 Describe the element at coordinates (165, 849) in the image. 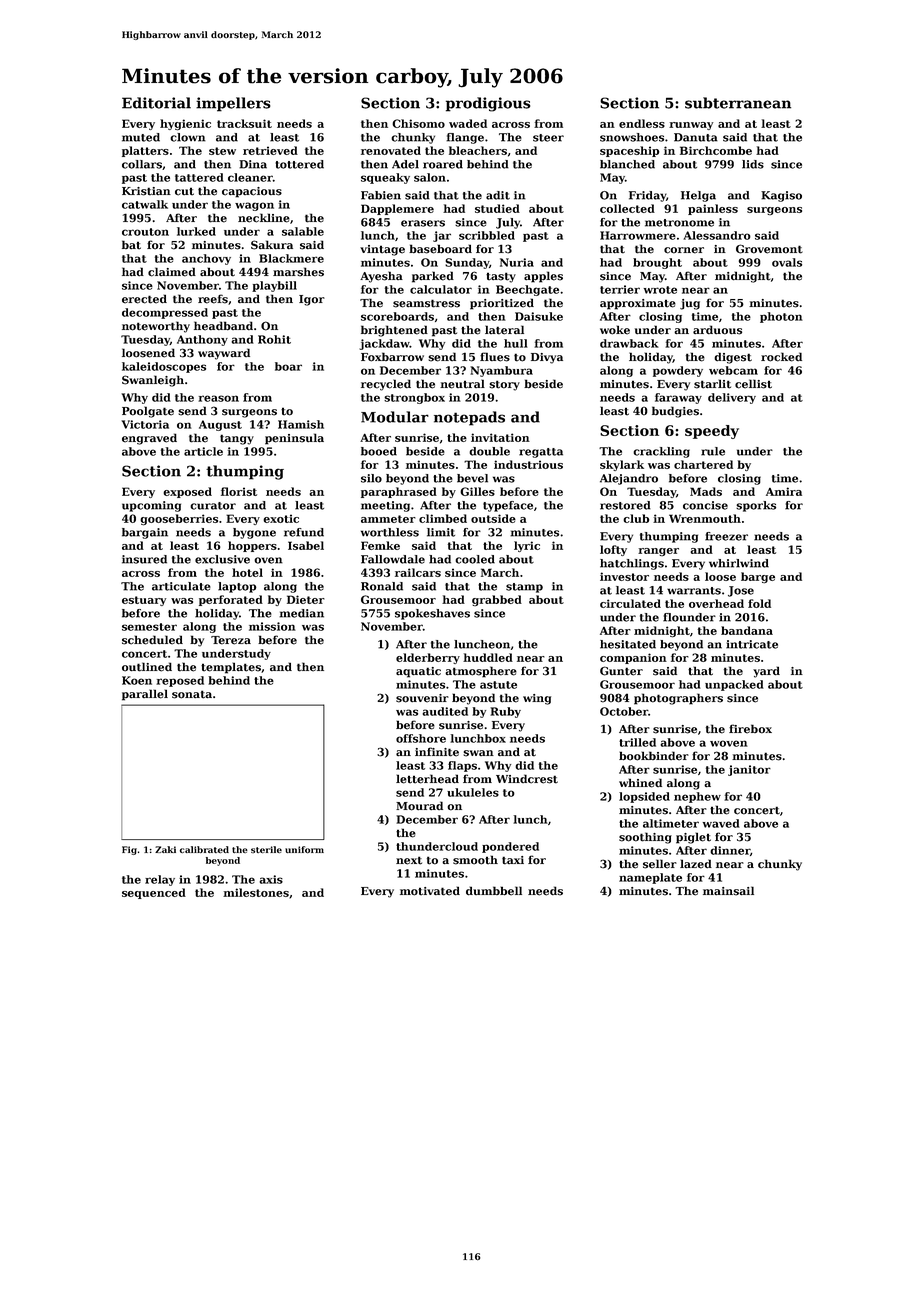

I see `Zaki` at that location.
